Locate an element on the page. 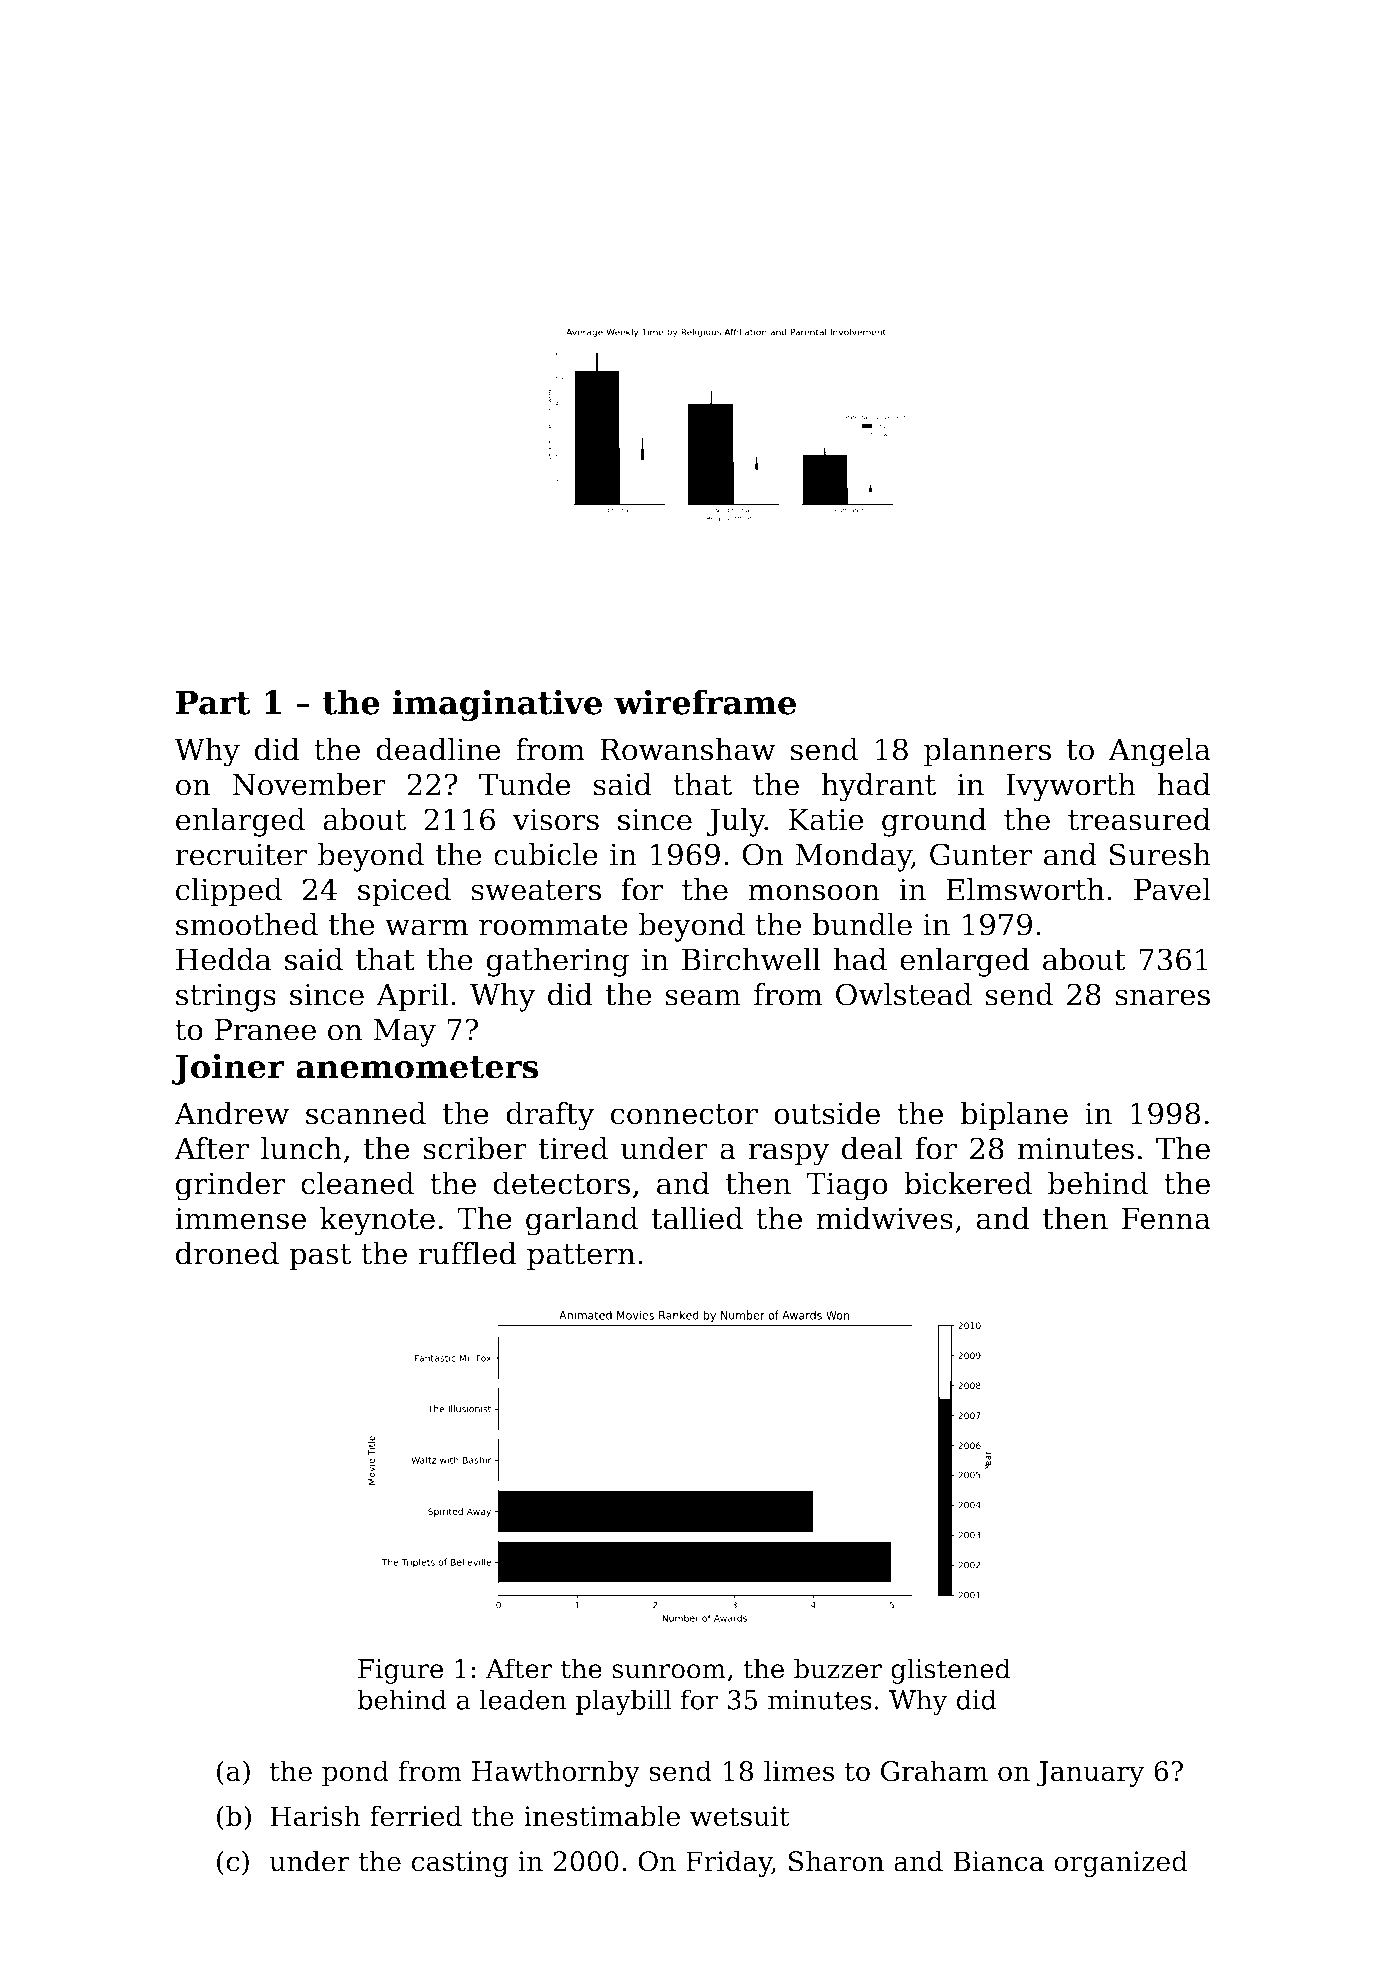 The height and width of the document is (1969, 1386). bickered is located at coordinates (968, 1183).
